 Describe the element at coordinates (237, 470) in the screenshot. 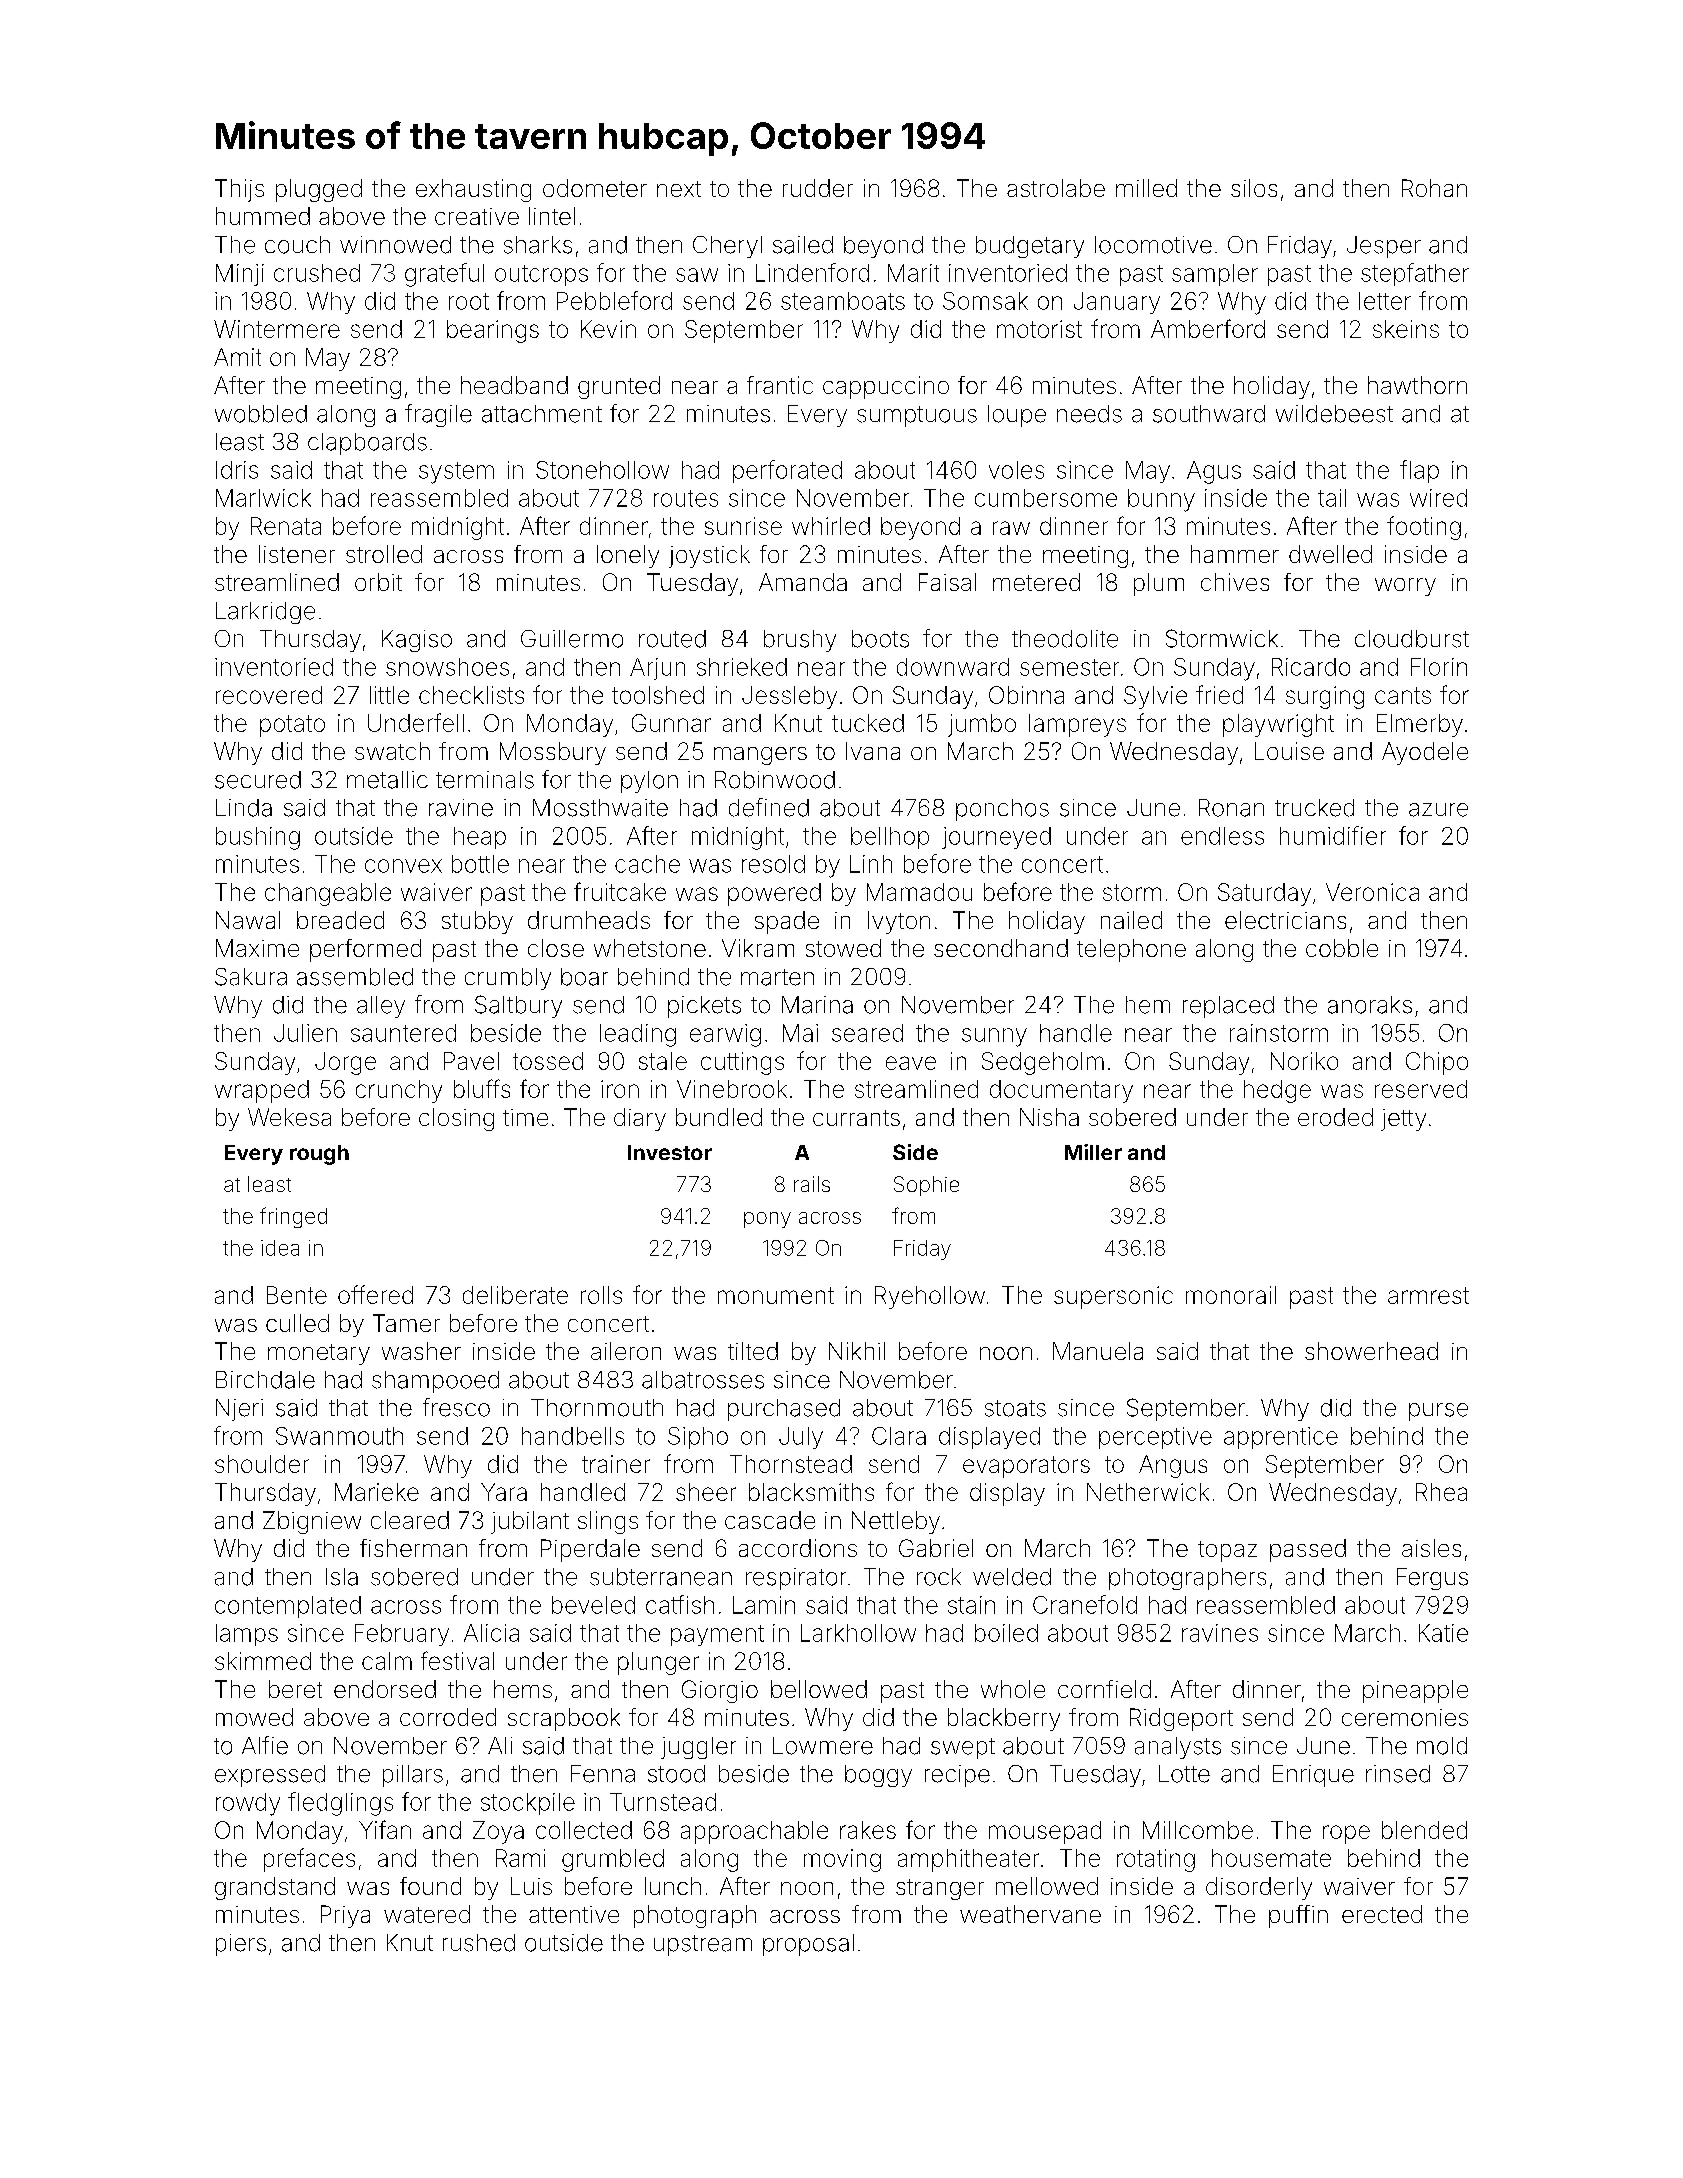

I see `Idris` at that location.
